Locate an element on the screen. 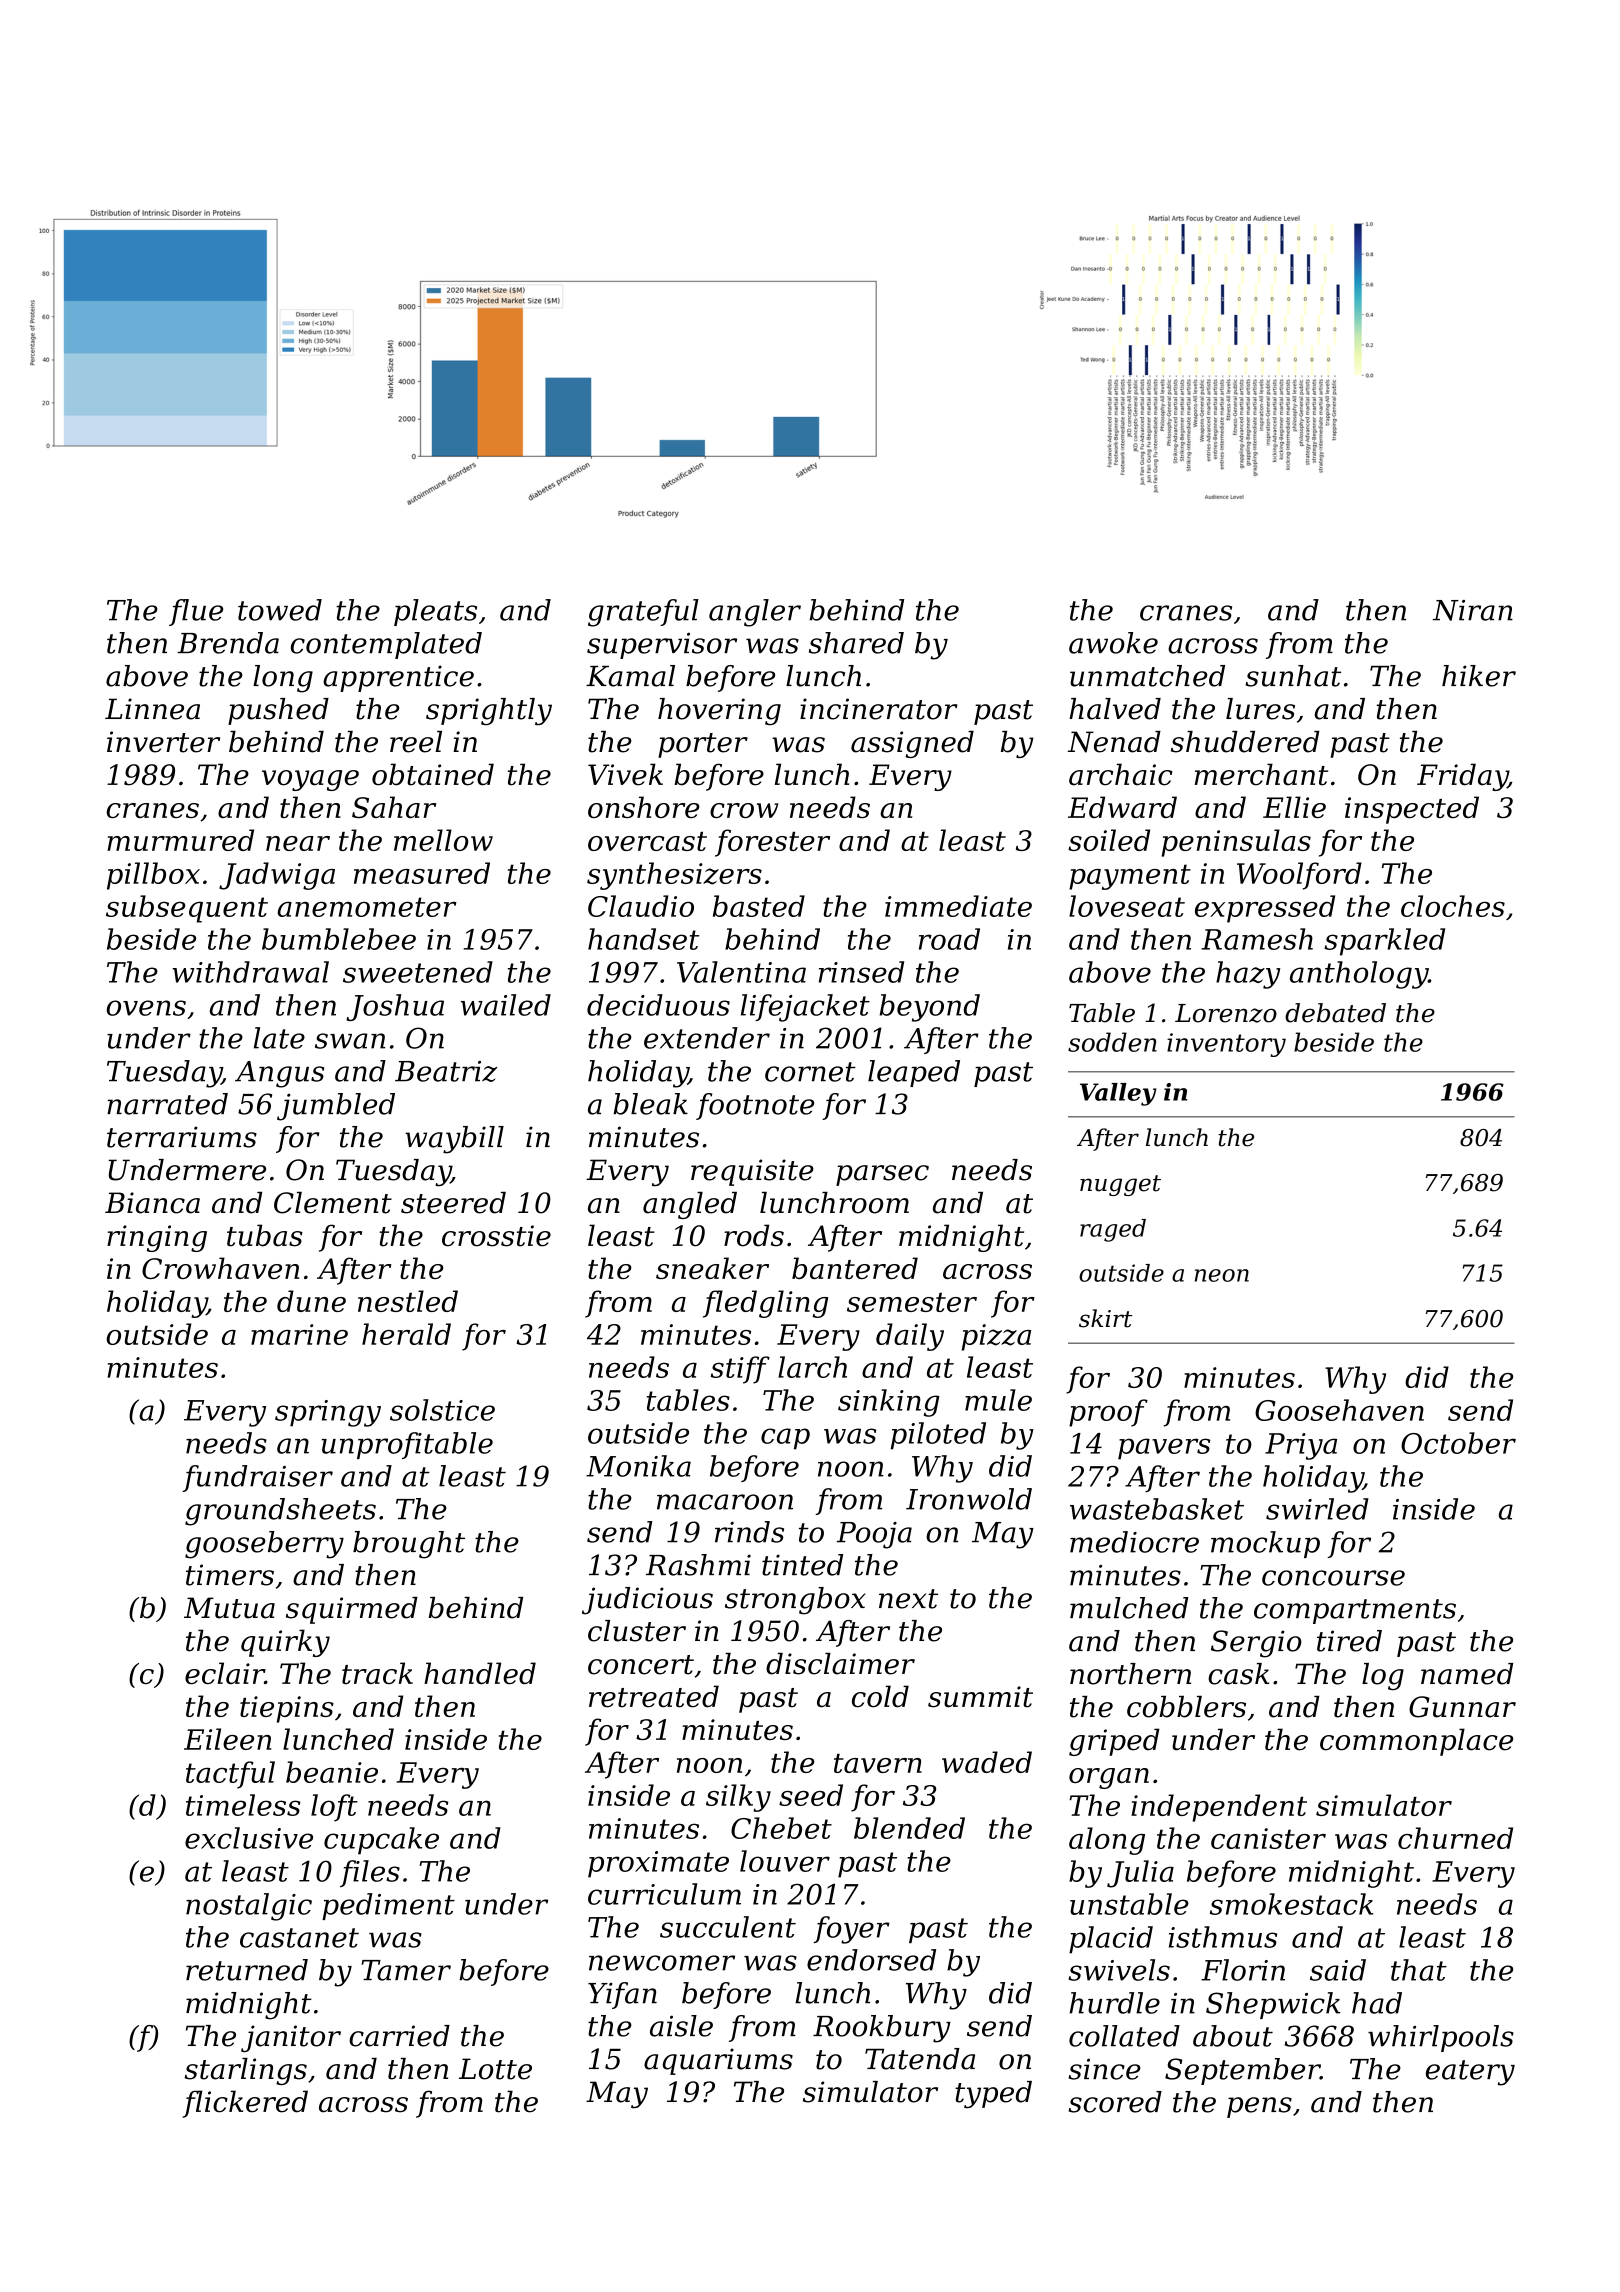 This screenshot has height=2292, width=1620. Joshua is located at coordinates (395, 1007).
